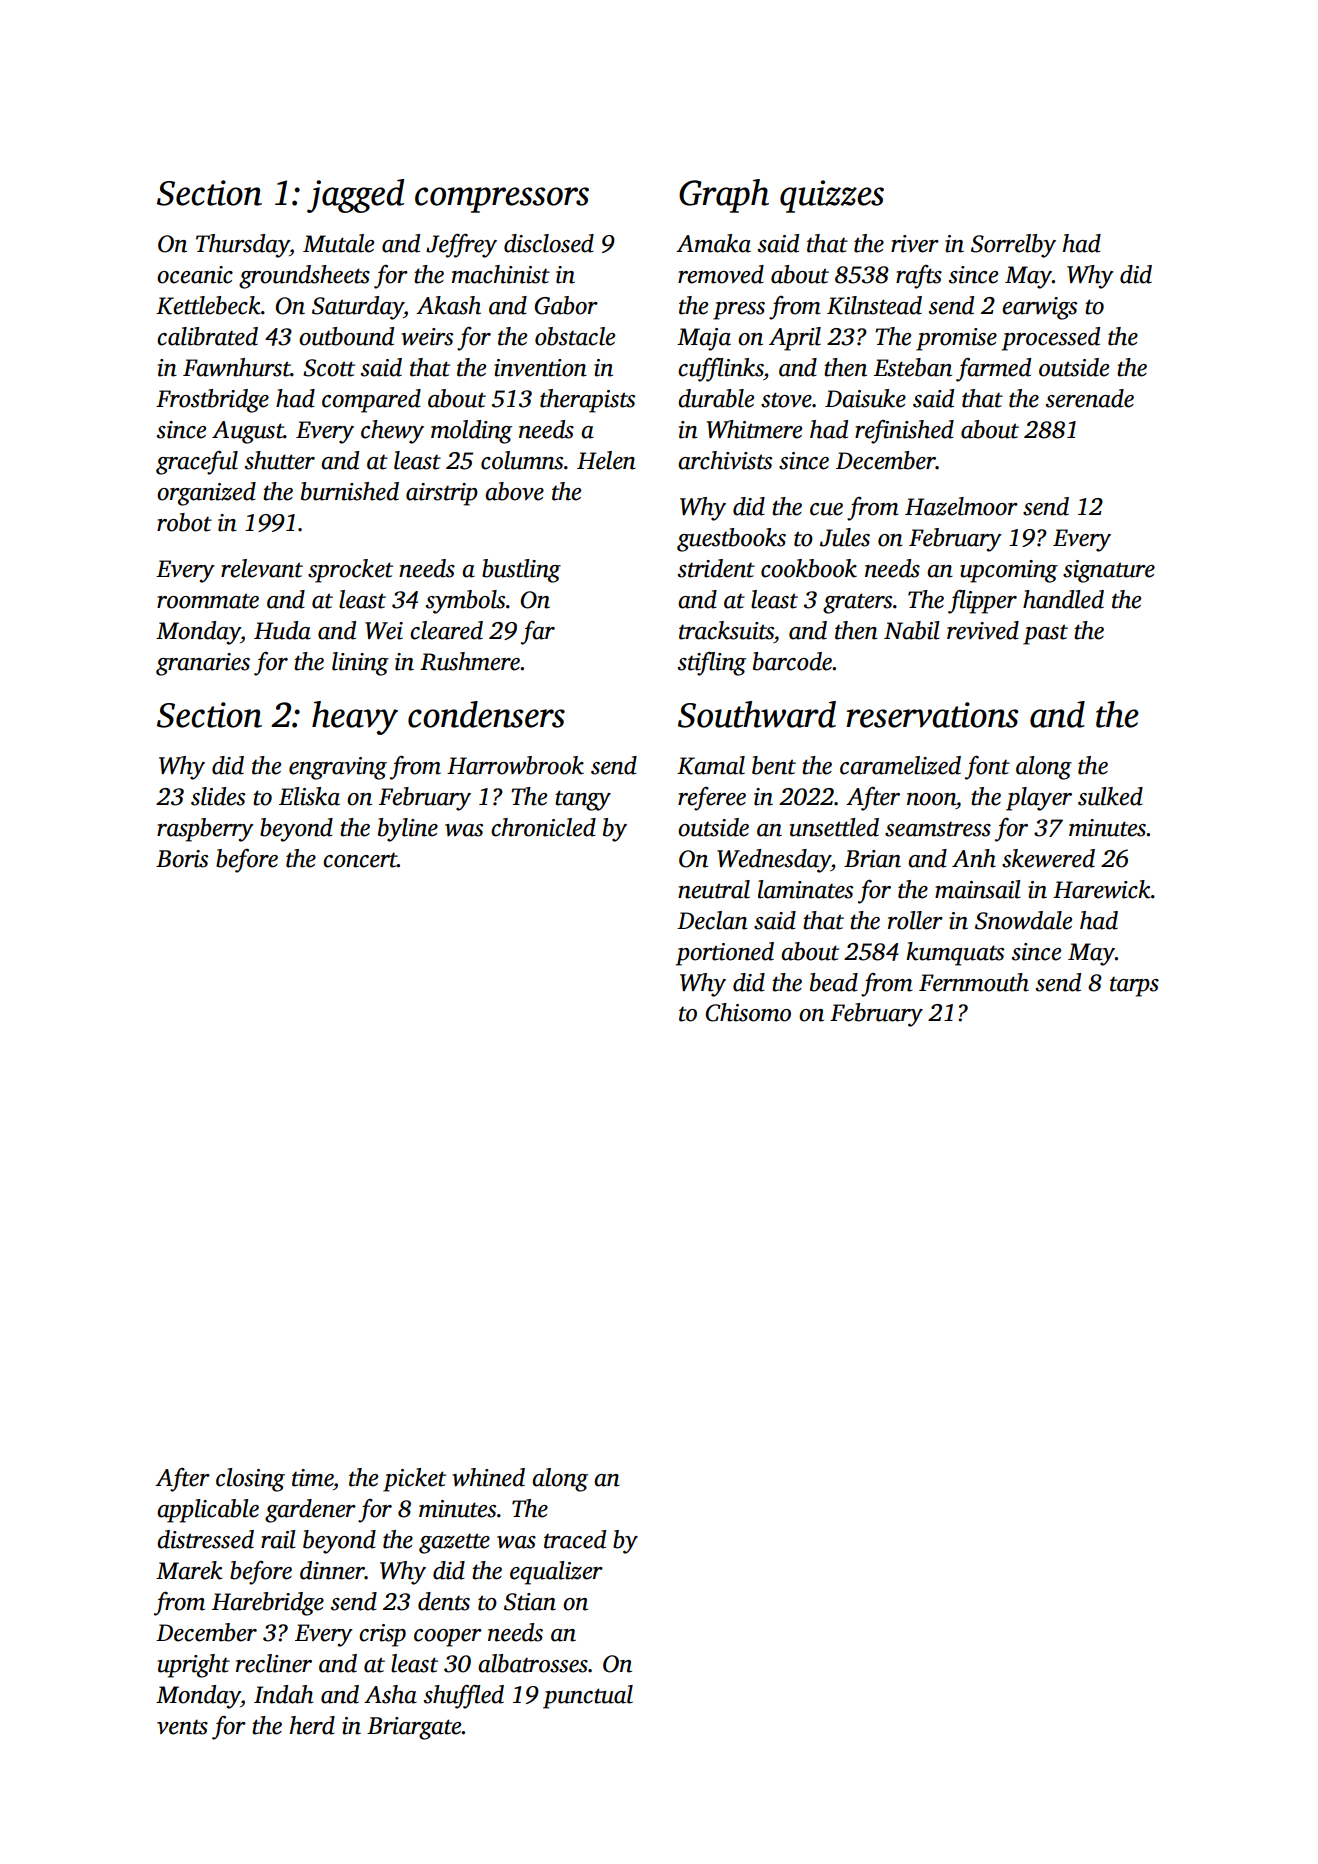  I want to click on revived, so click(983, 630).
